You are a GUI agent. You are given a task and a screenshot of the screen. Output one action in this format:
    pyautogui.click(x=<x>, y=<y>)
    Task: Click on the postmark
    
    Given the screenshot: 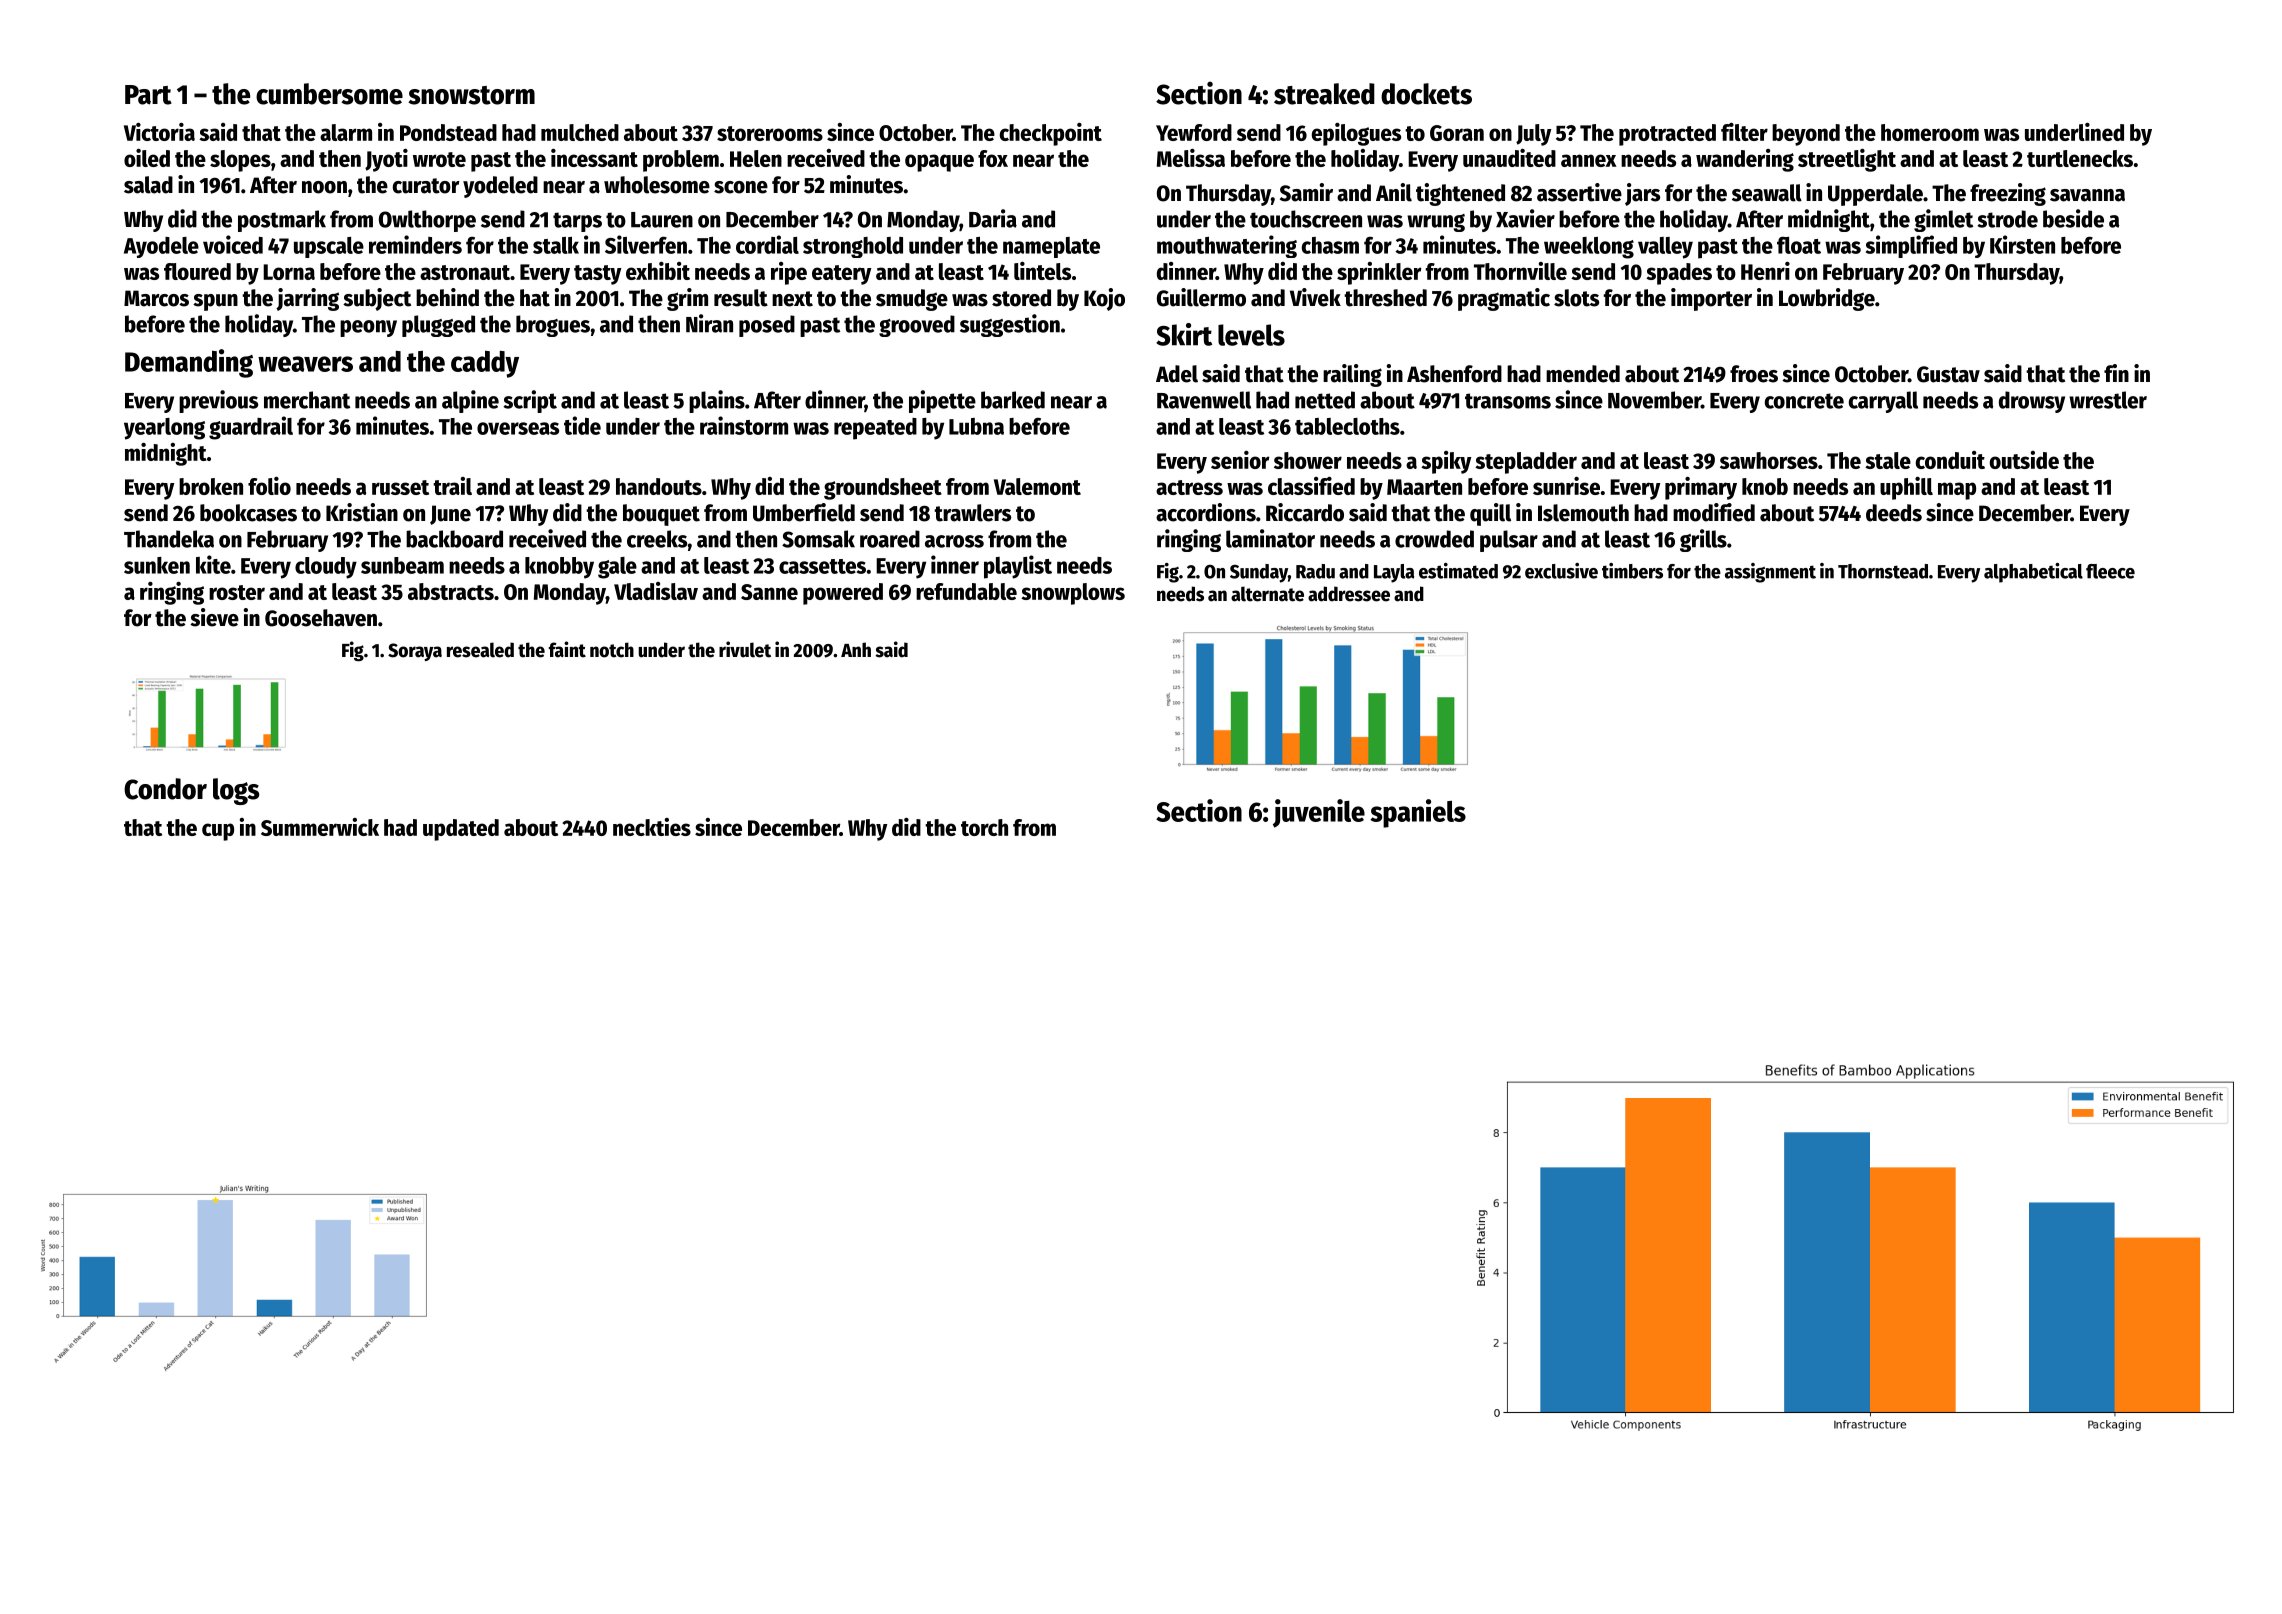 What is the action you would take?
    pyautogui.click(x=282, y=221)
